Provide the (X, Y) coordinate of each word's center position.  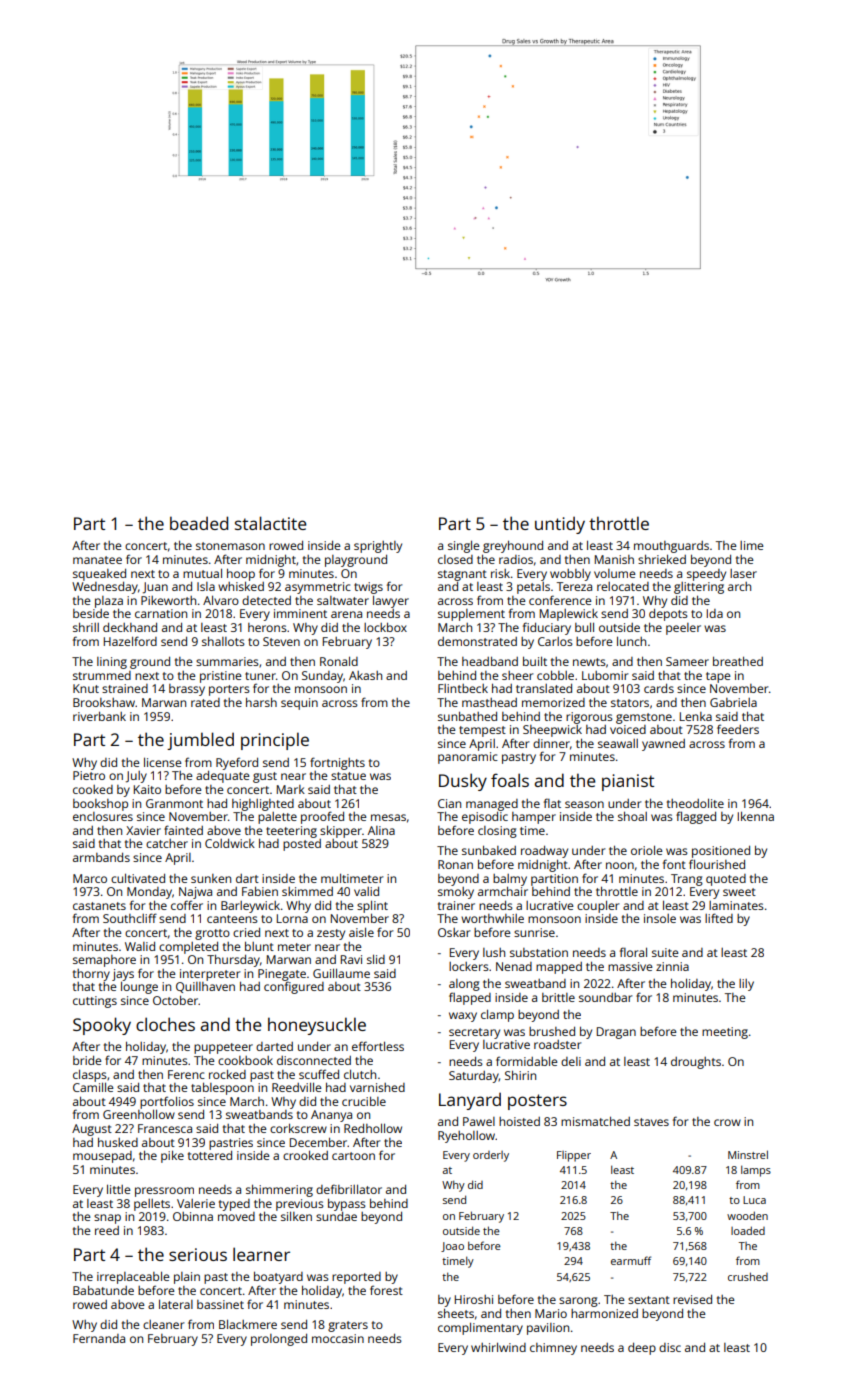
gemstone (644, 718)
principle (275, 741)
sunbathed (467, 716)
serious (198, 1254)
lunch (631, 641)
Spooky (102, 1026)
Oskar (454, 932)
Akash (365, 675)
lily (746, 985)
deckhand (130, 627)
